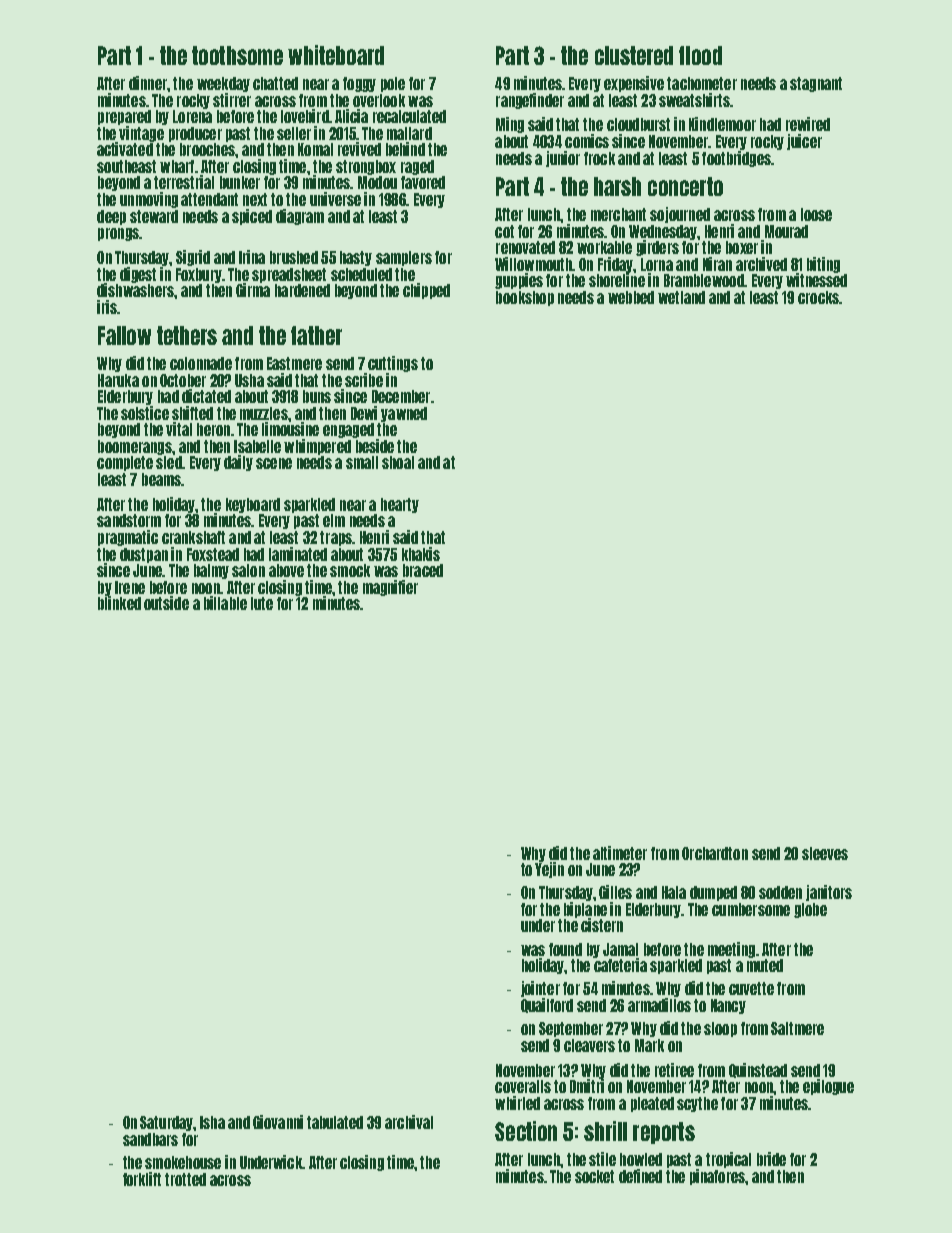 The image size is (952, 1233). Describe the element at coordinates (818, 297) in the document. I see `crocks` at that location.
